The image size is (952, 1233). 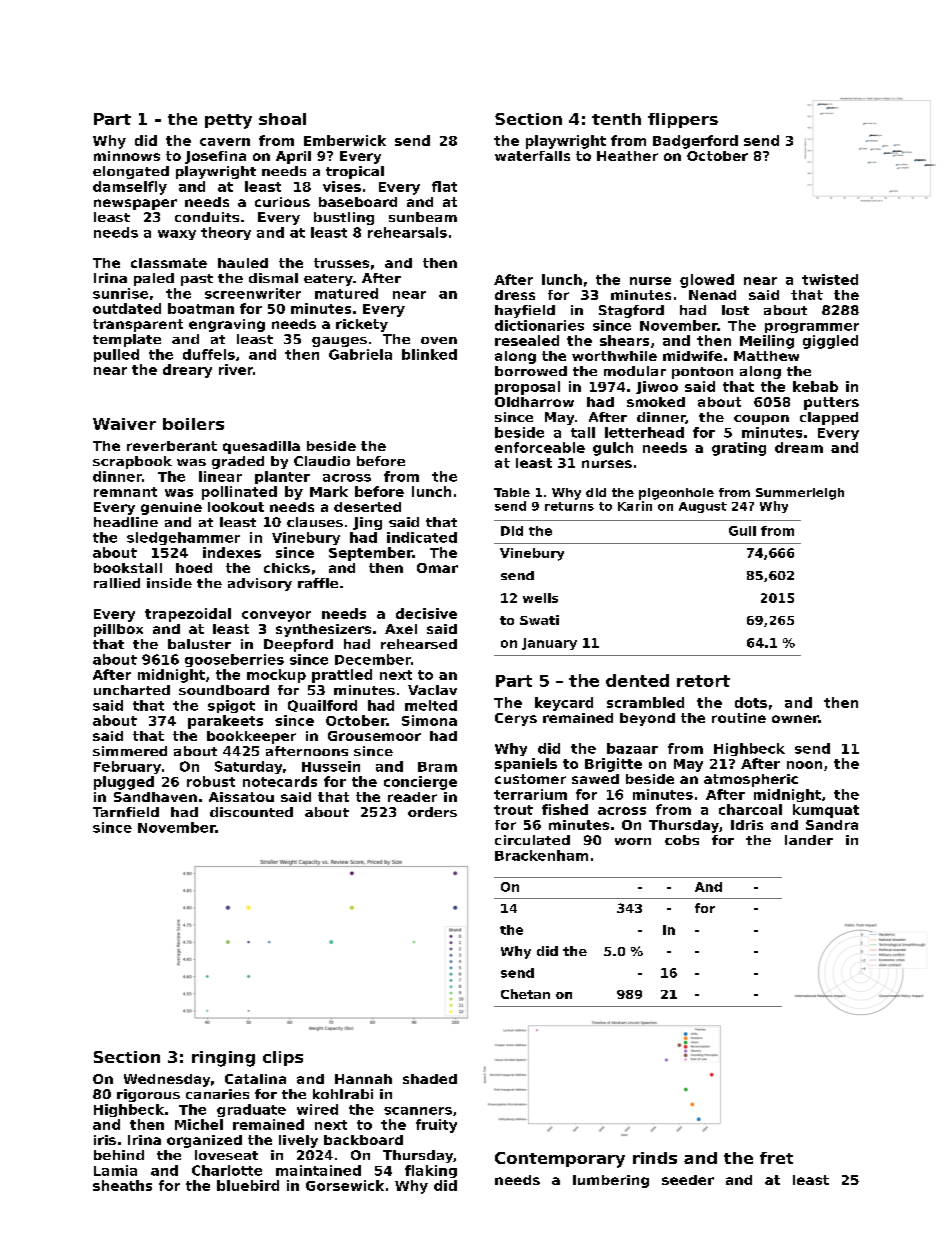 I want to click on conveyor, so click(x=276, y=616).
